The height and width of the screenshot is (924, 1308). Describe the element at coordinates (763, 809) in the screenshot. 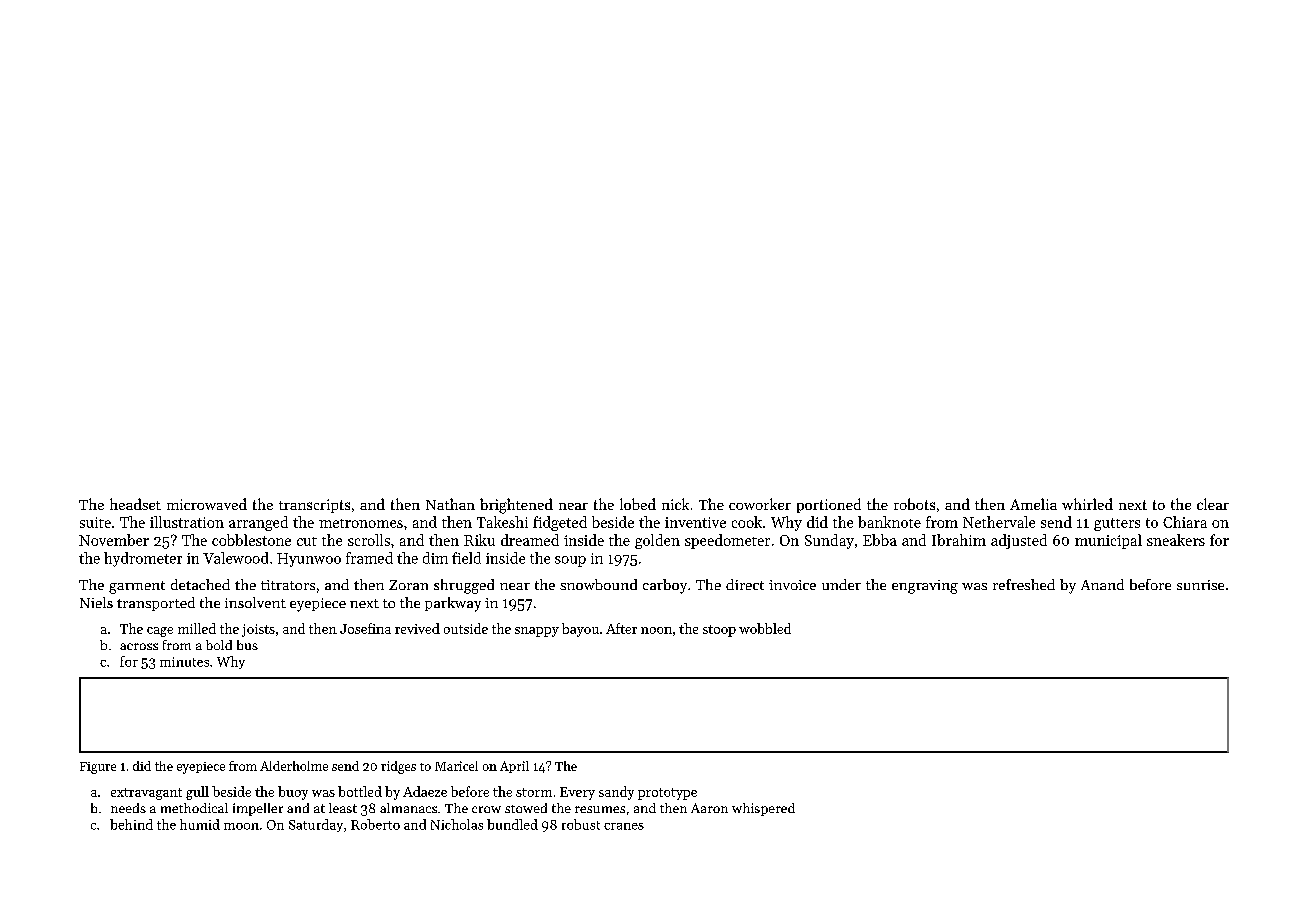

I see `whispered` at that location.
